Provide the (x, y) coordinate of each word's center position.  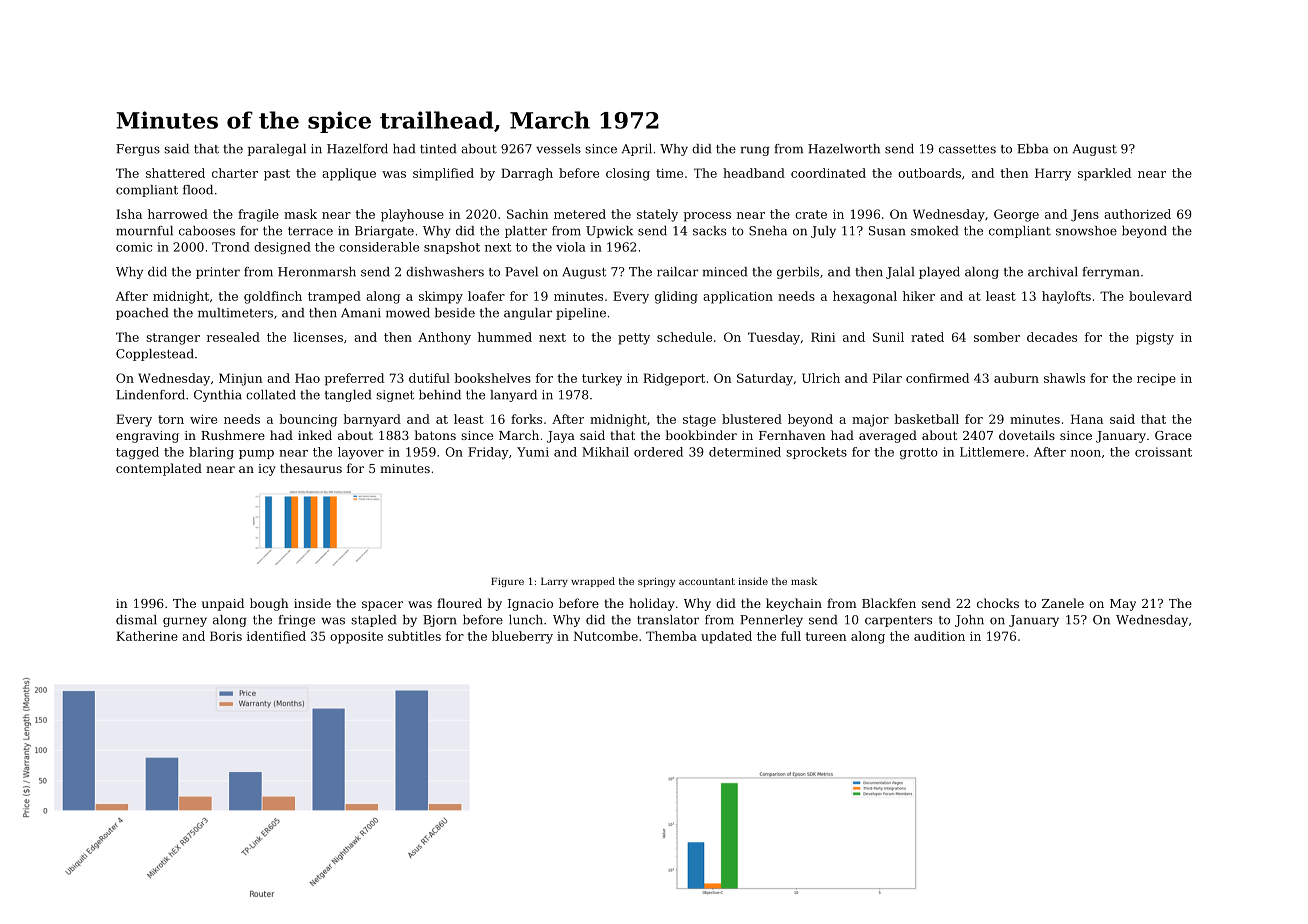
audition (939, 636)
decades (1052, 337)
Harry (1053, 174)
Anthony (444, 338)
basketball (926, 419)
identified (276, 636)
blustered (752, 419)
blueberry (522, 637)
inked (315, 435)
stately (657, 215)
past (277, 175)
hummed (505, 337)
